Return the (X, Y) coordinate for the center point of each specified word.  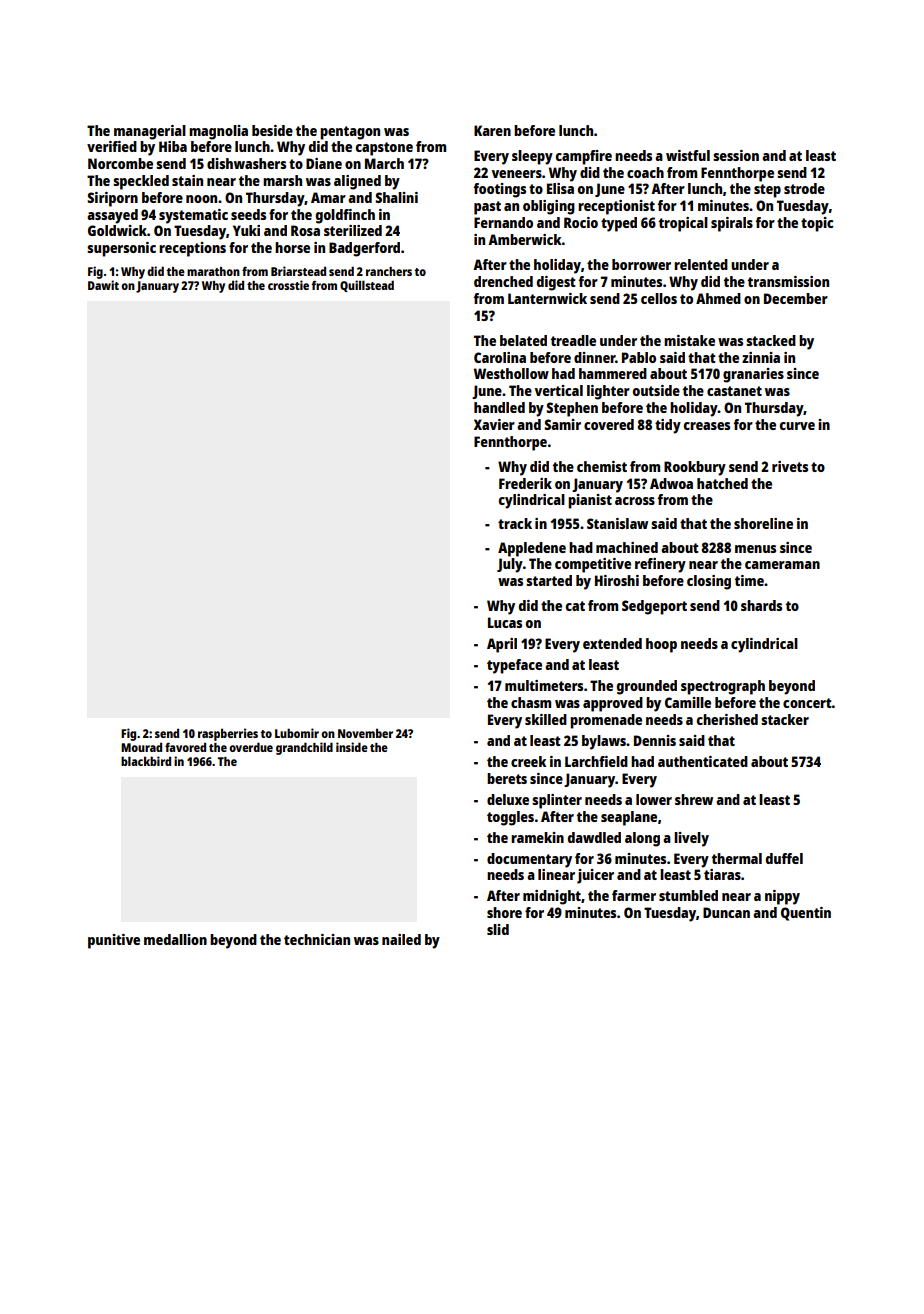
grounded (647, 687)
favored (185, 747)
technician (317, 939)
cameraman (782, 565)
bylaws (604, 742)
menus (755, 549)
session (736, 155)
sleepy (532, 157)
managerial (150, 132)
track (515, 523)
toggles (510, 818)
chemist (602, 466)
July (510, 565)
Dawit (103, 285)
